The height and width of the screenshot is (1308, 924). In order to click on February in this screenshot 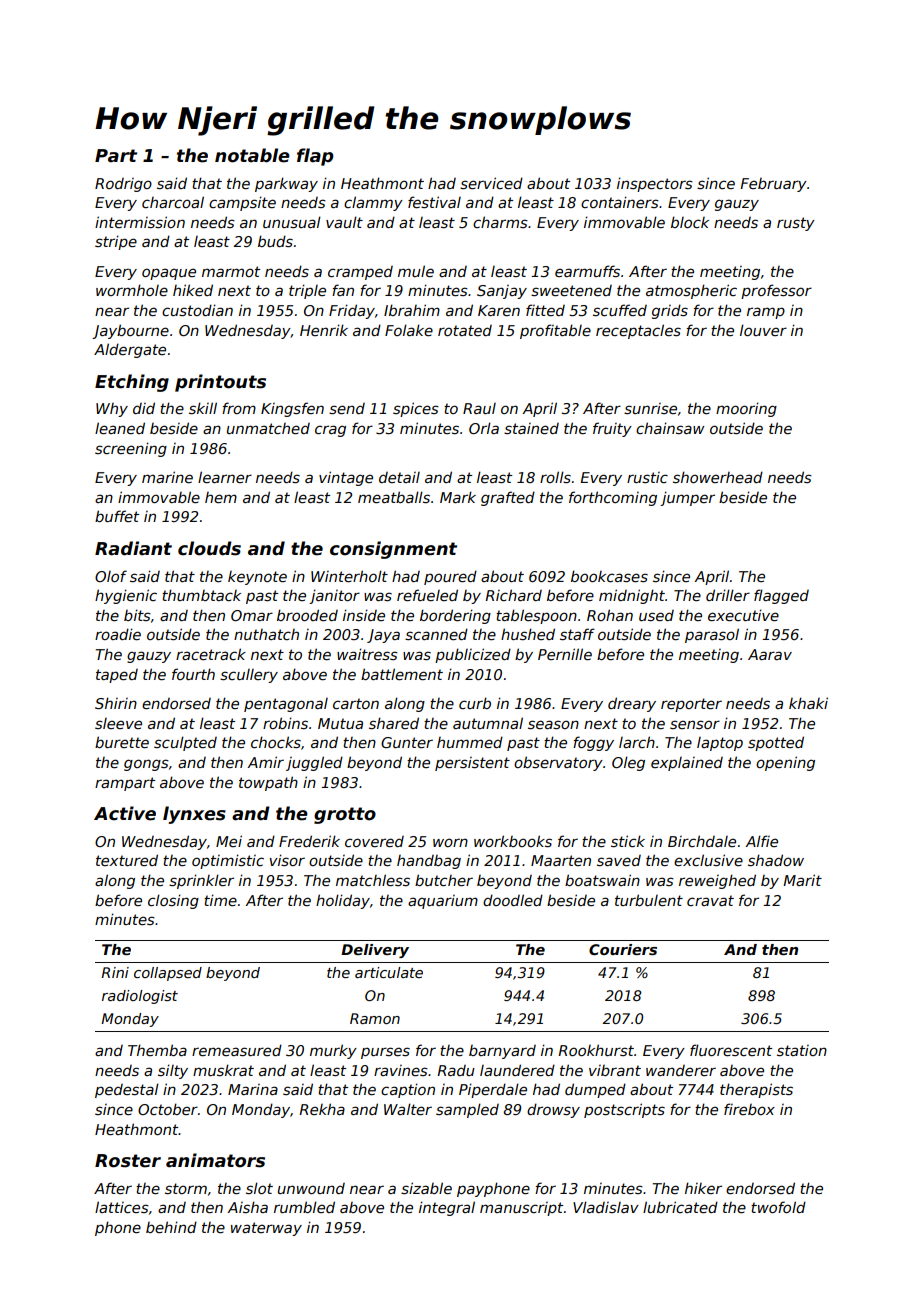, I will do `click(773, 185)`.
